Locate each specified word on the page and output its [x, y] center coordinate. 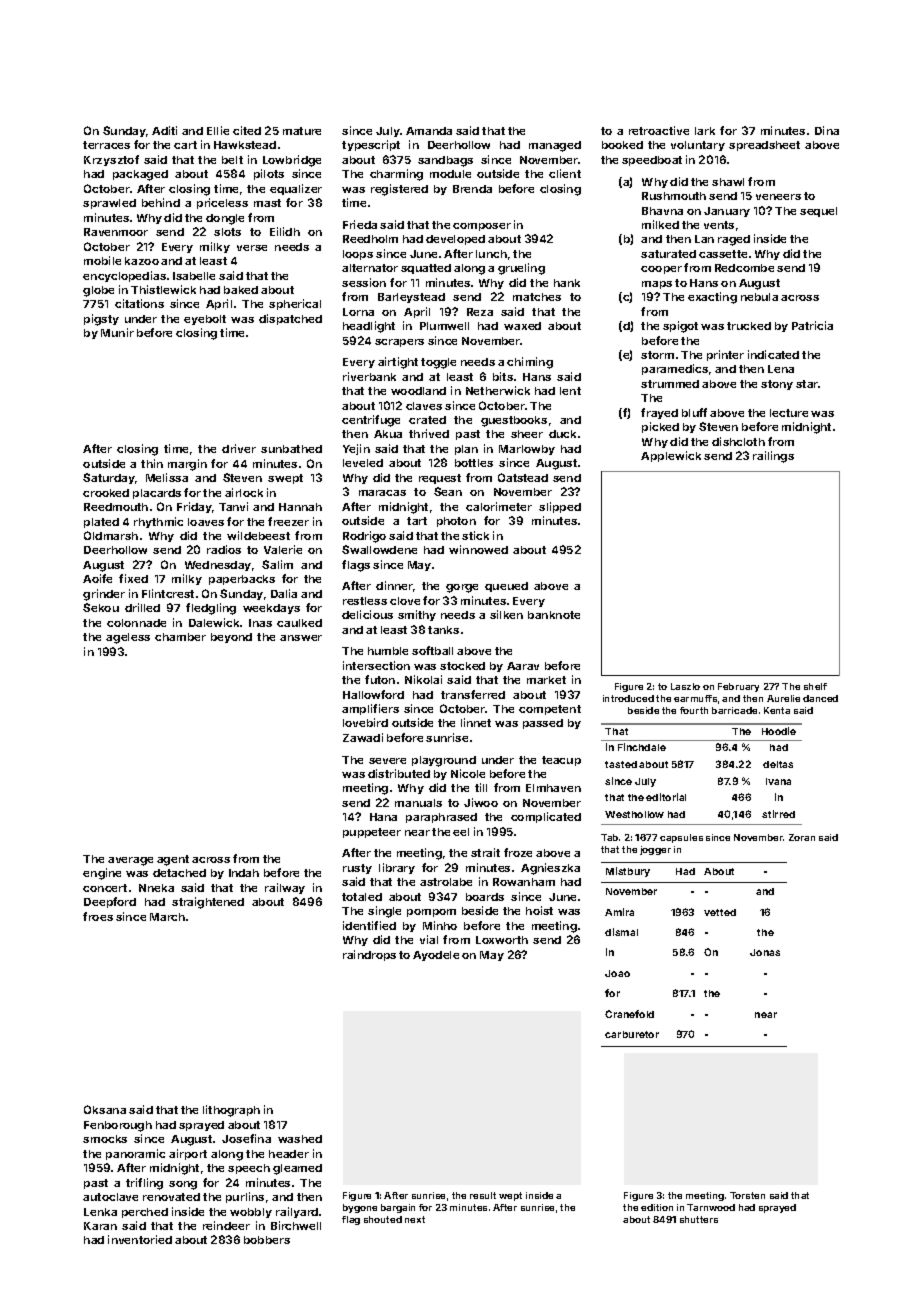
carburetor [632, 1034]
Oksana [105, 1109]
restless [365, 601]
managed [555, 146]
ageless [128, 638]
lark [705, 131]
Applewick [671, 456]
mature [302, 131]
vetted [720, 912]
